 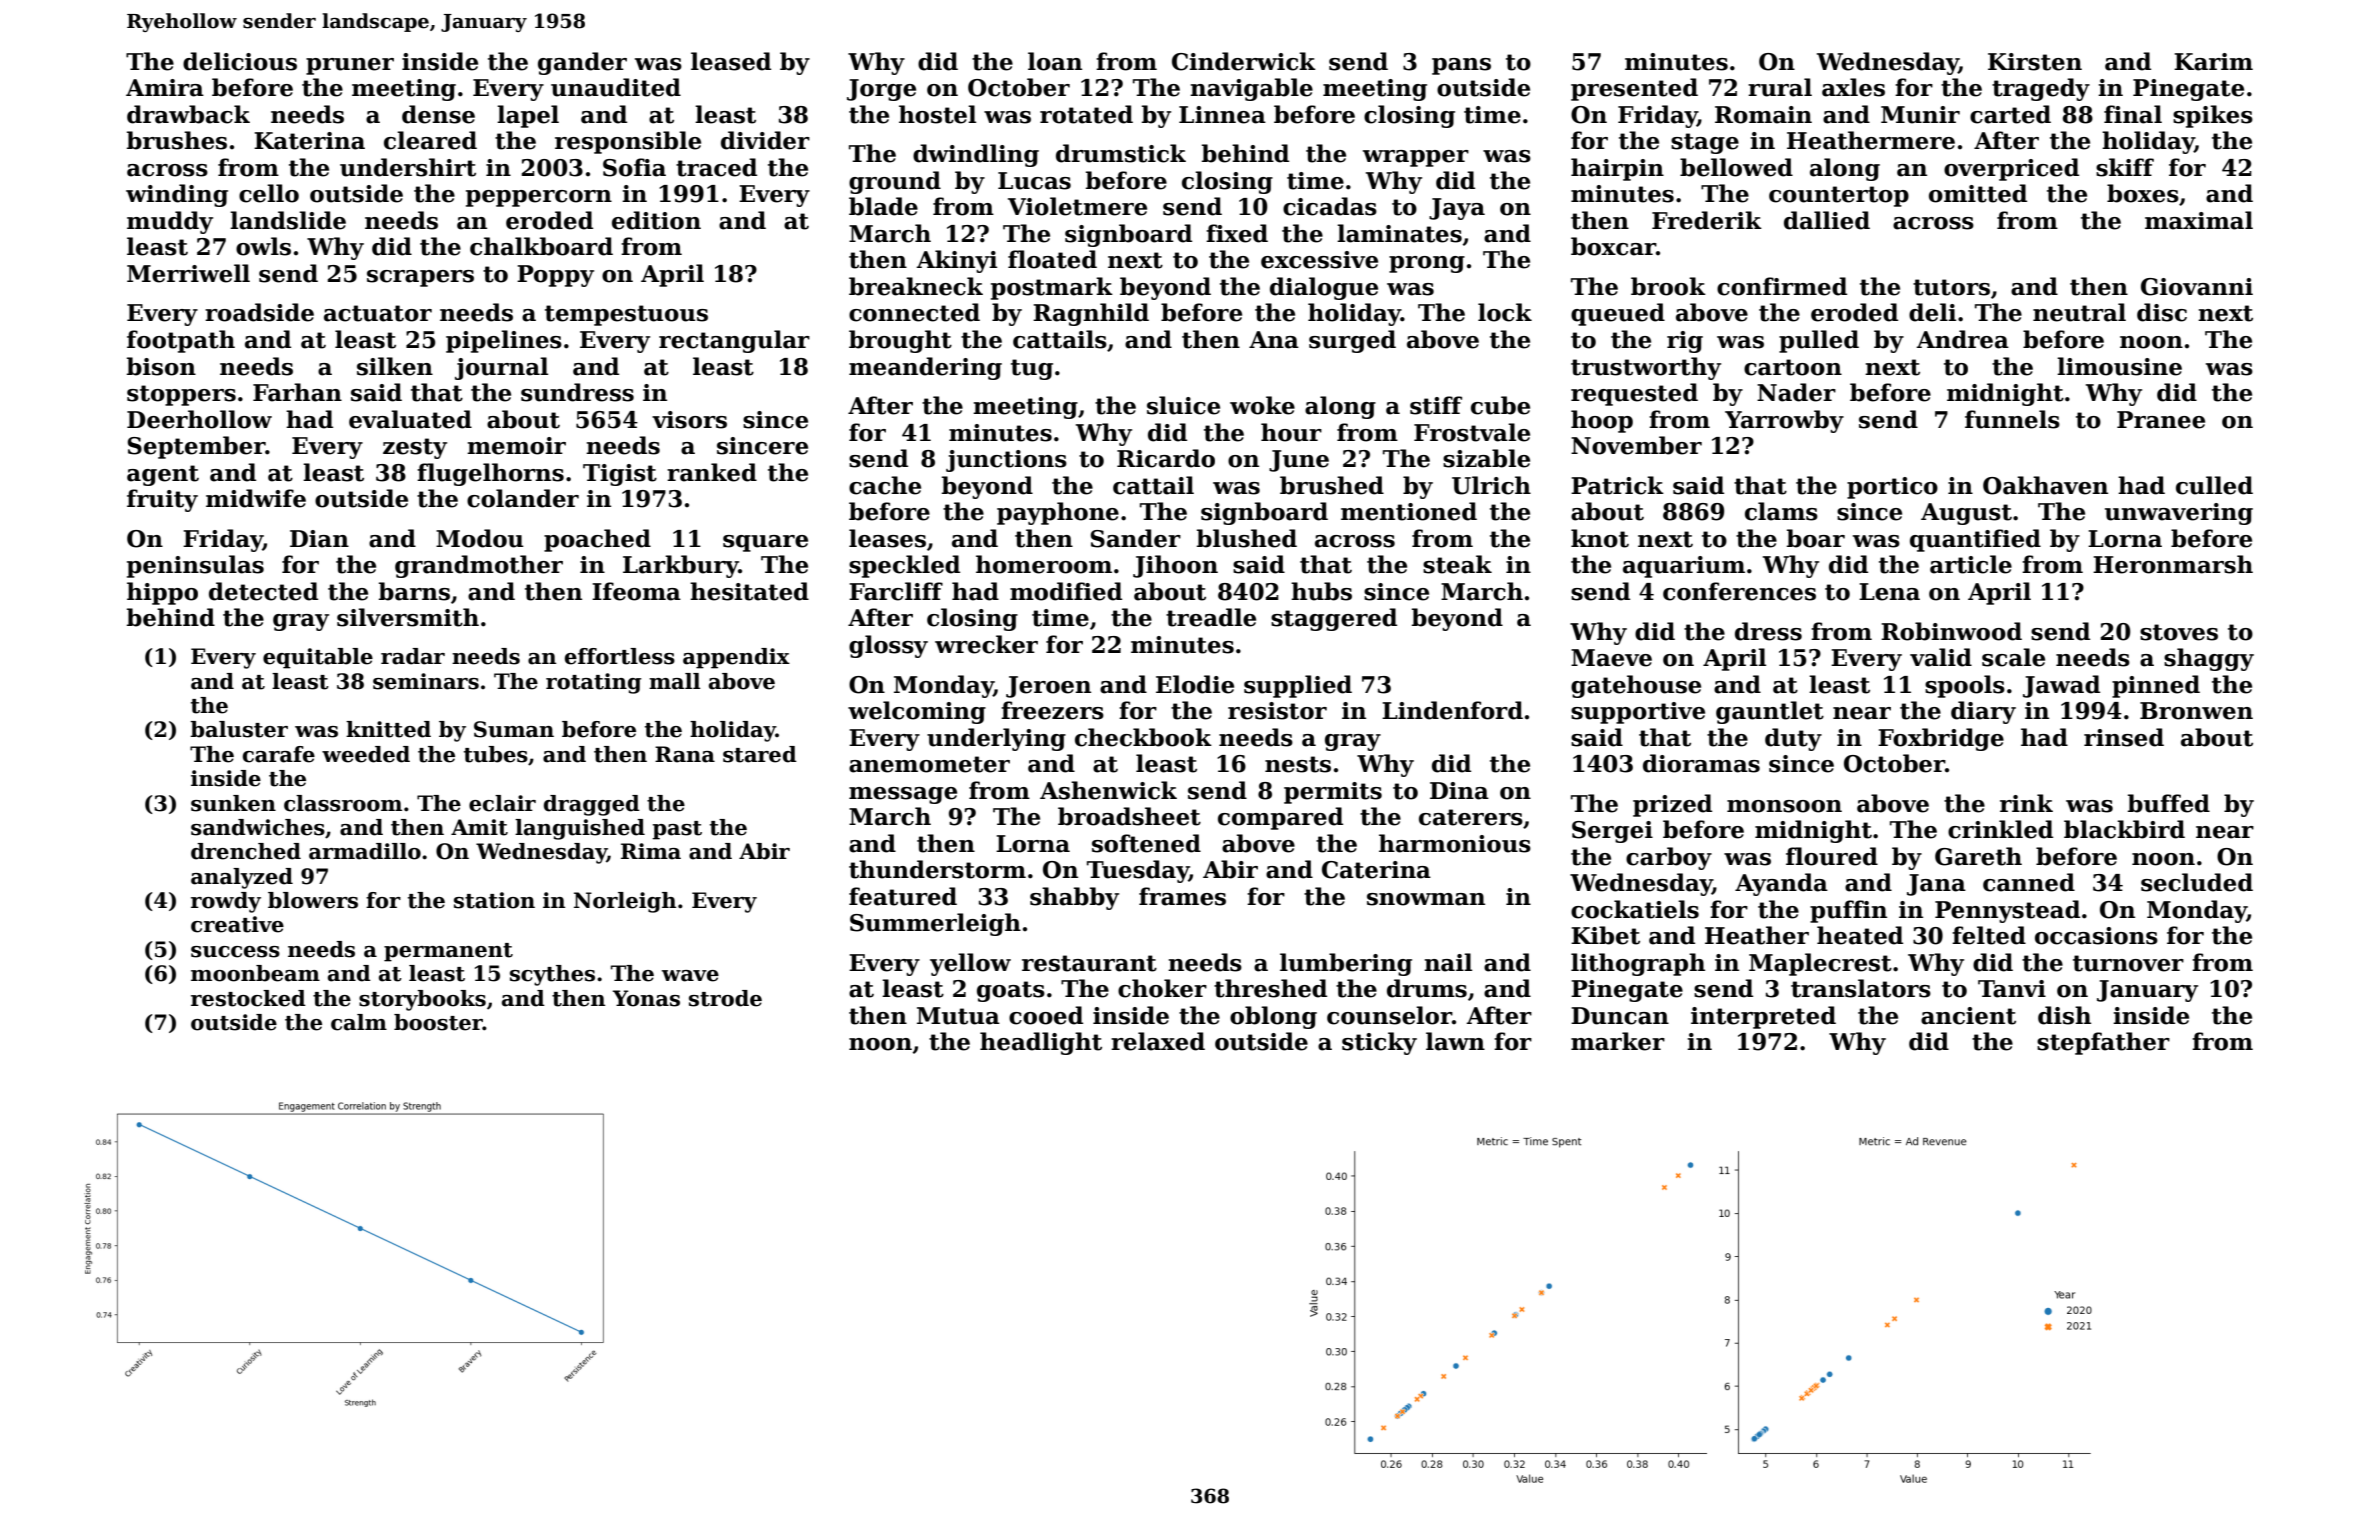 I want to click on Ragnhild, so click(x=1091, y=314).
